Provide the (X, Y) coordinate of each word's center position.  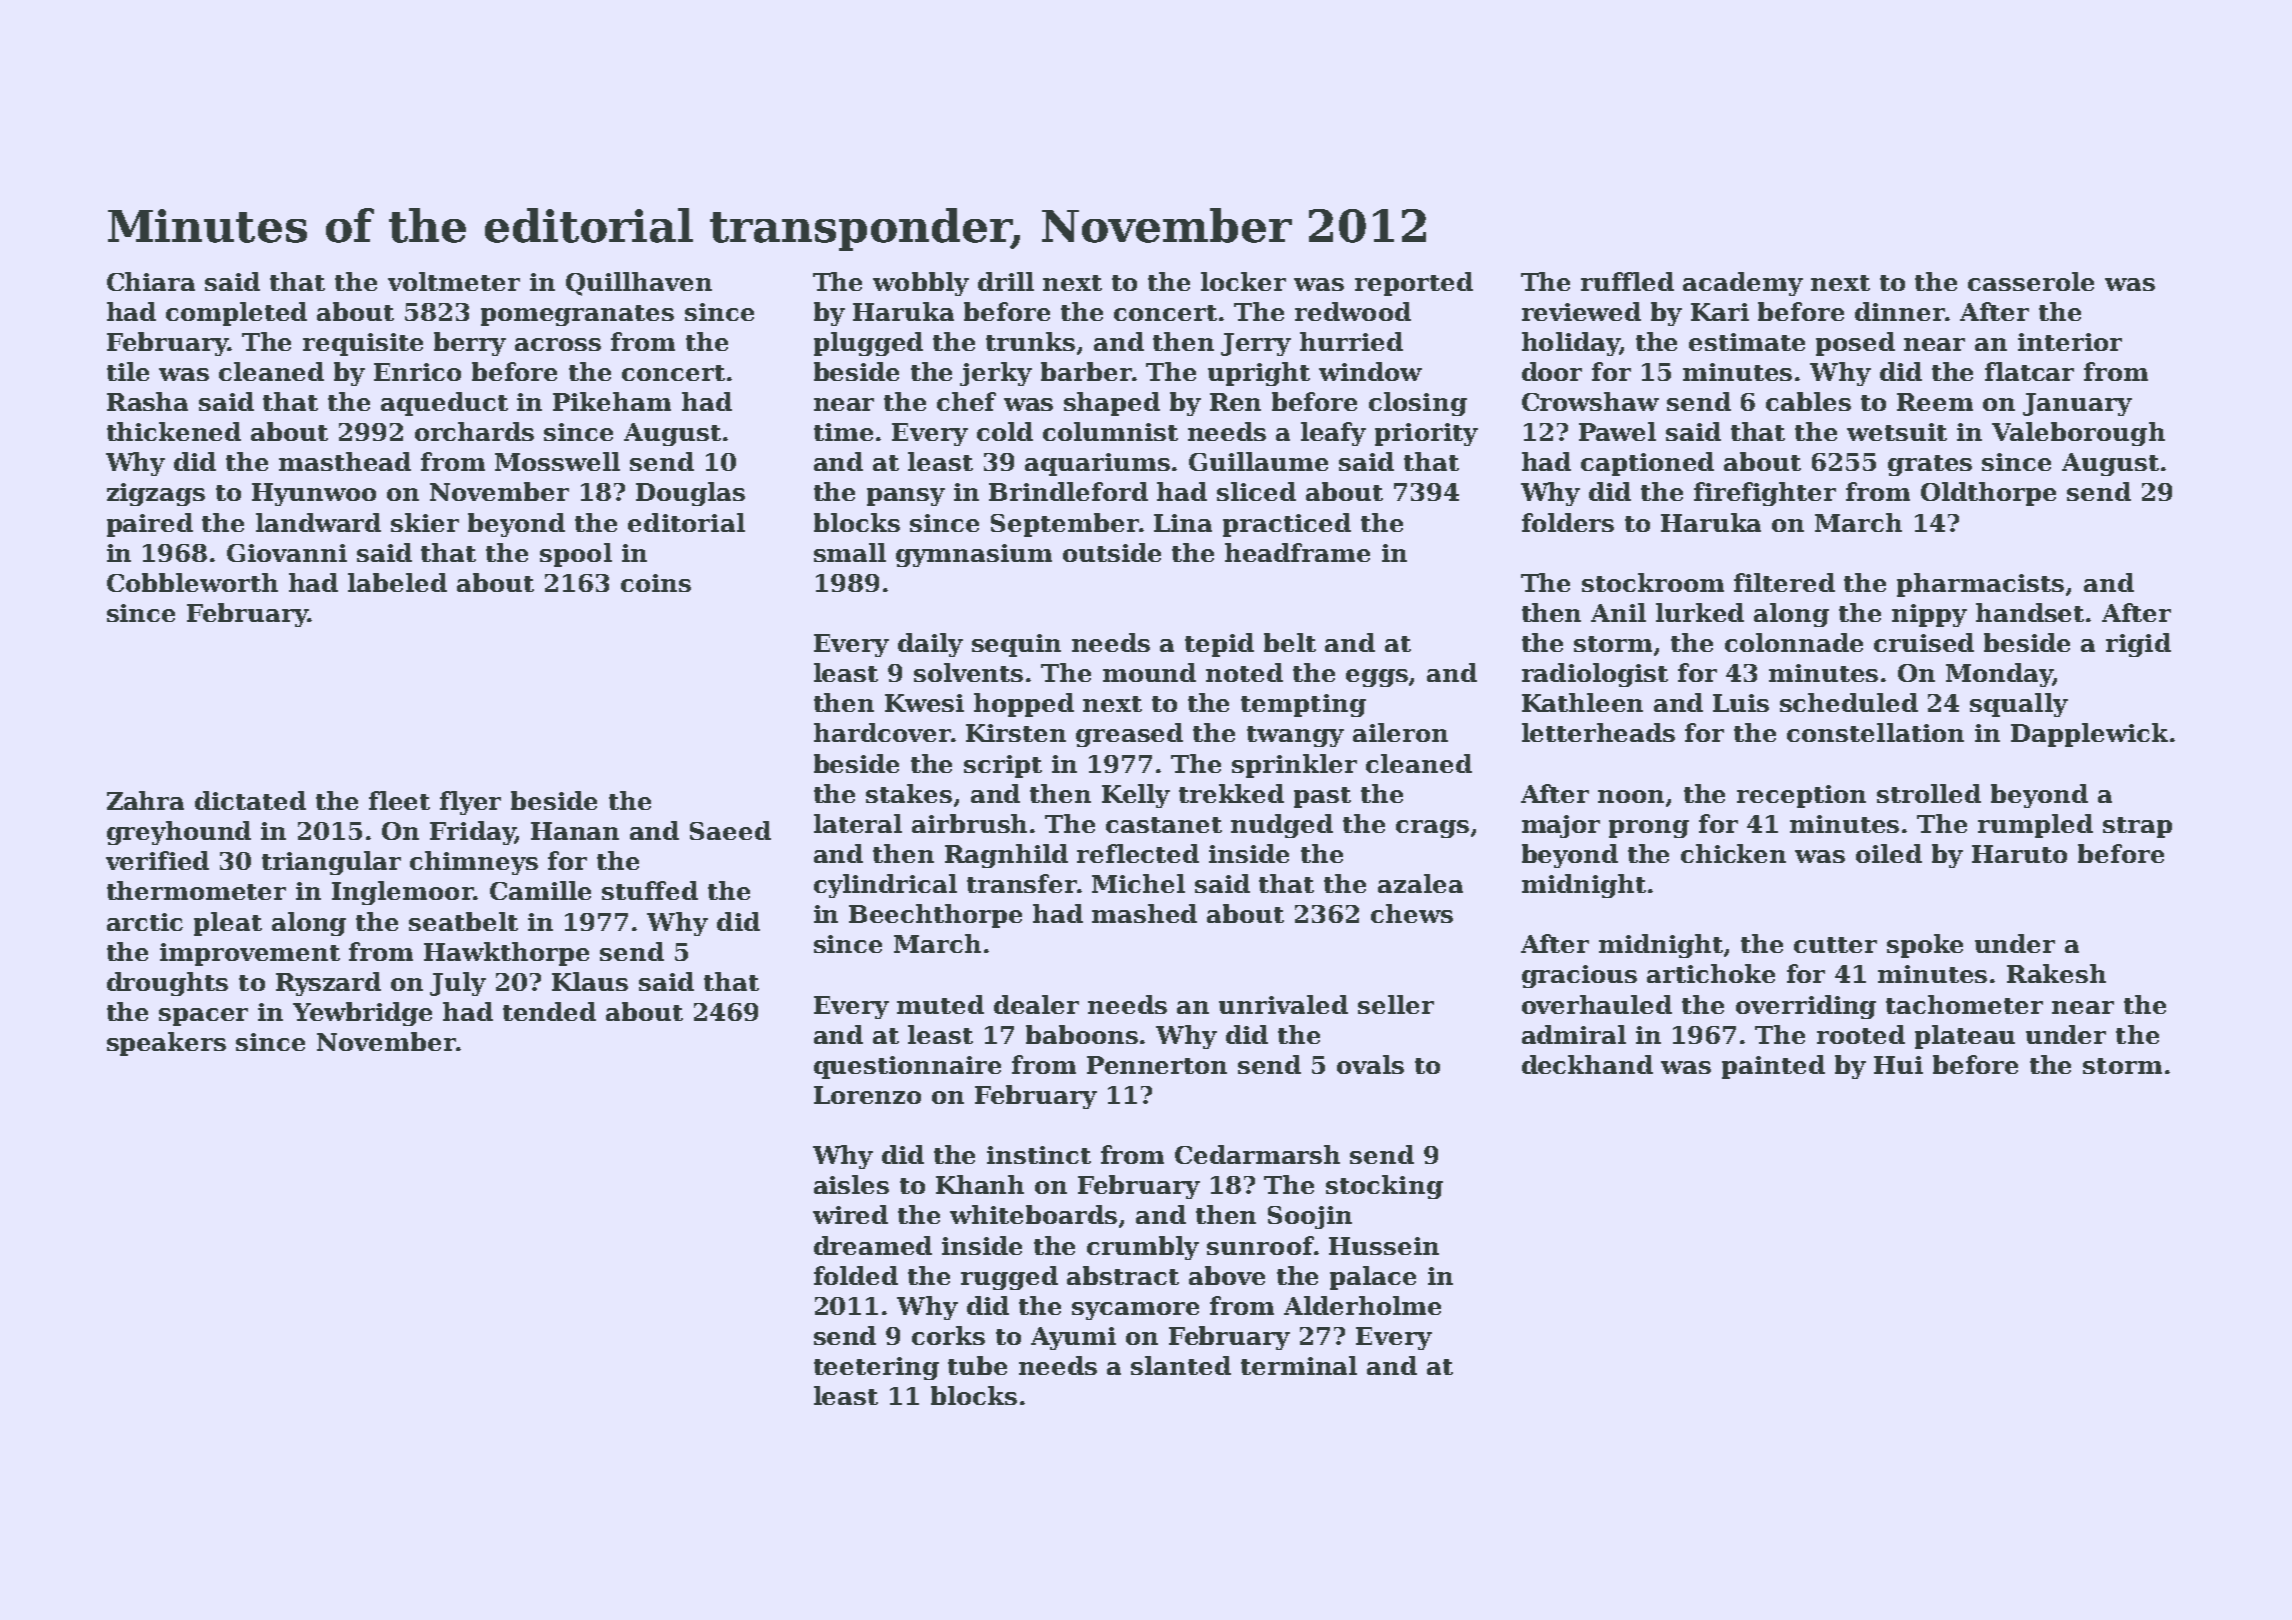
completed (236, 314)
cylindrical (885, 886)
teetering (876, 1368)
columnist (1110, 431)
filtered (1784, 582)
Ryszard (328, 984)
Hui (1898, 1065)
